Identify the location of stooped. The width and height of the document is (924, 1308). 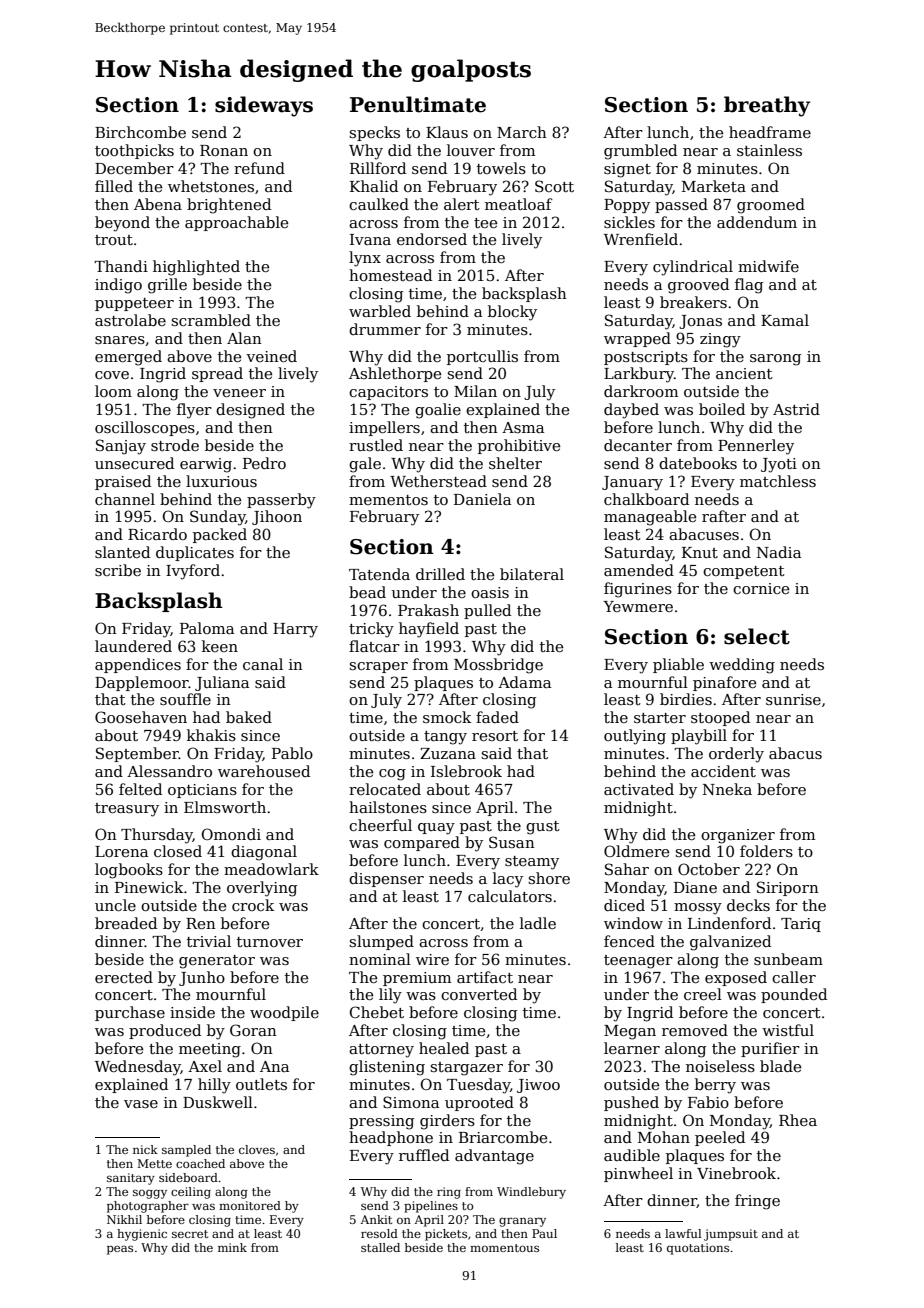
(720, 718).
